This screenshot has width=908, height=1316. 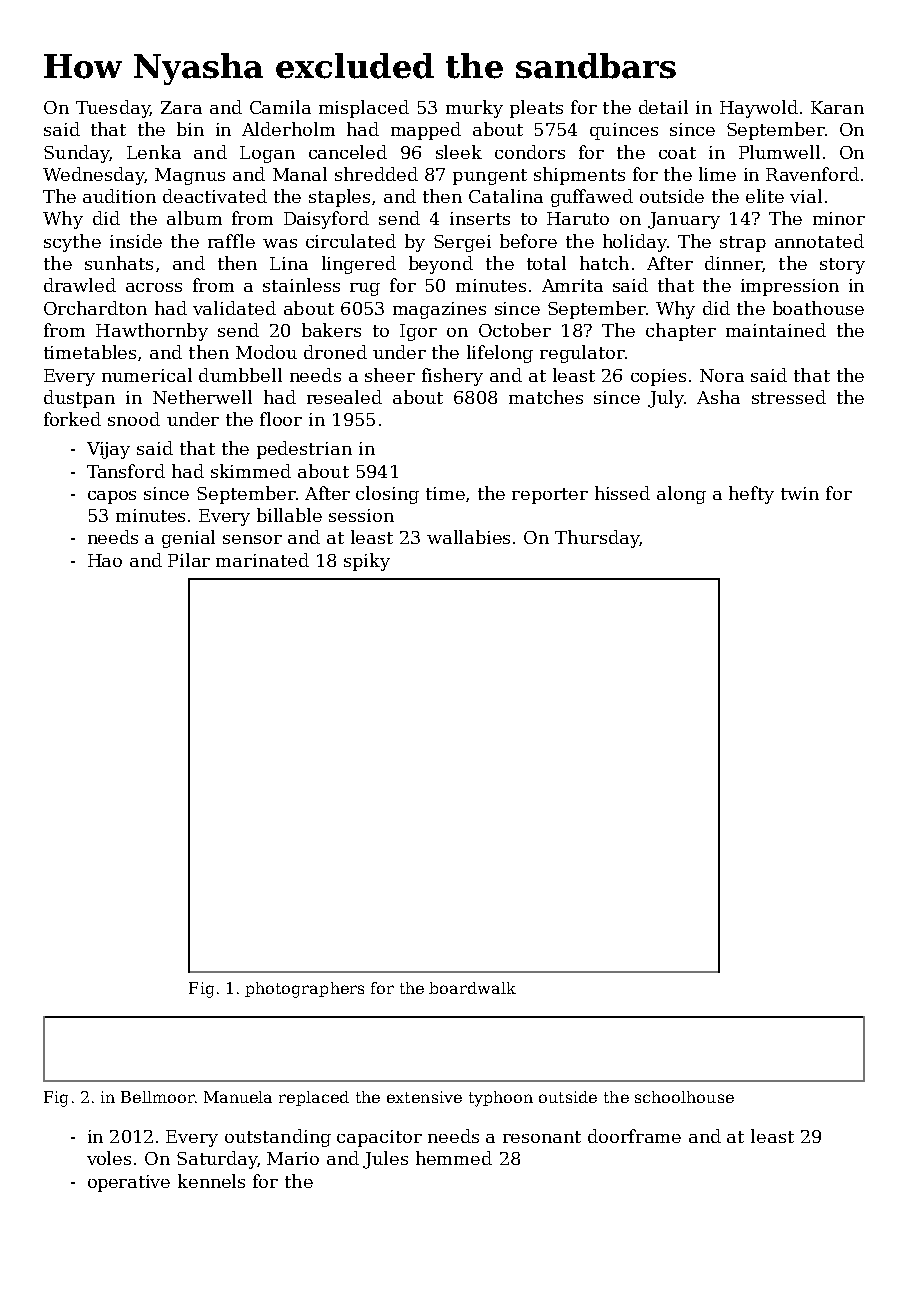 I want to click on shipments, so click(x=579, y=176).
